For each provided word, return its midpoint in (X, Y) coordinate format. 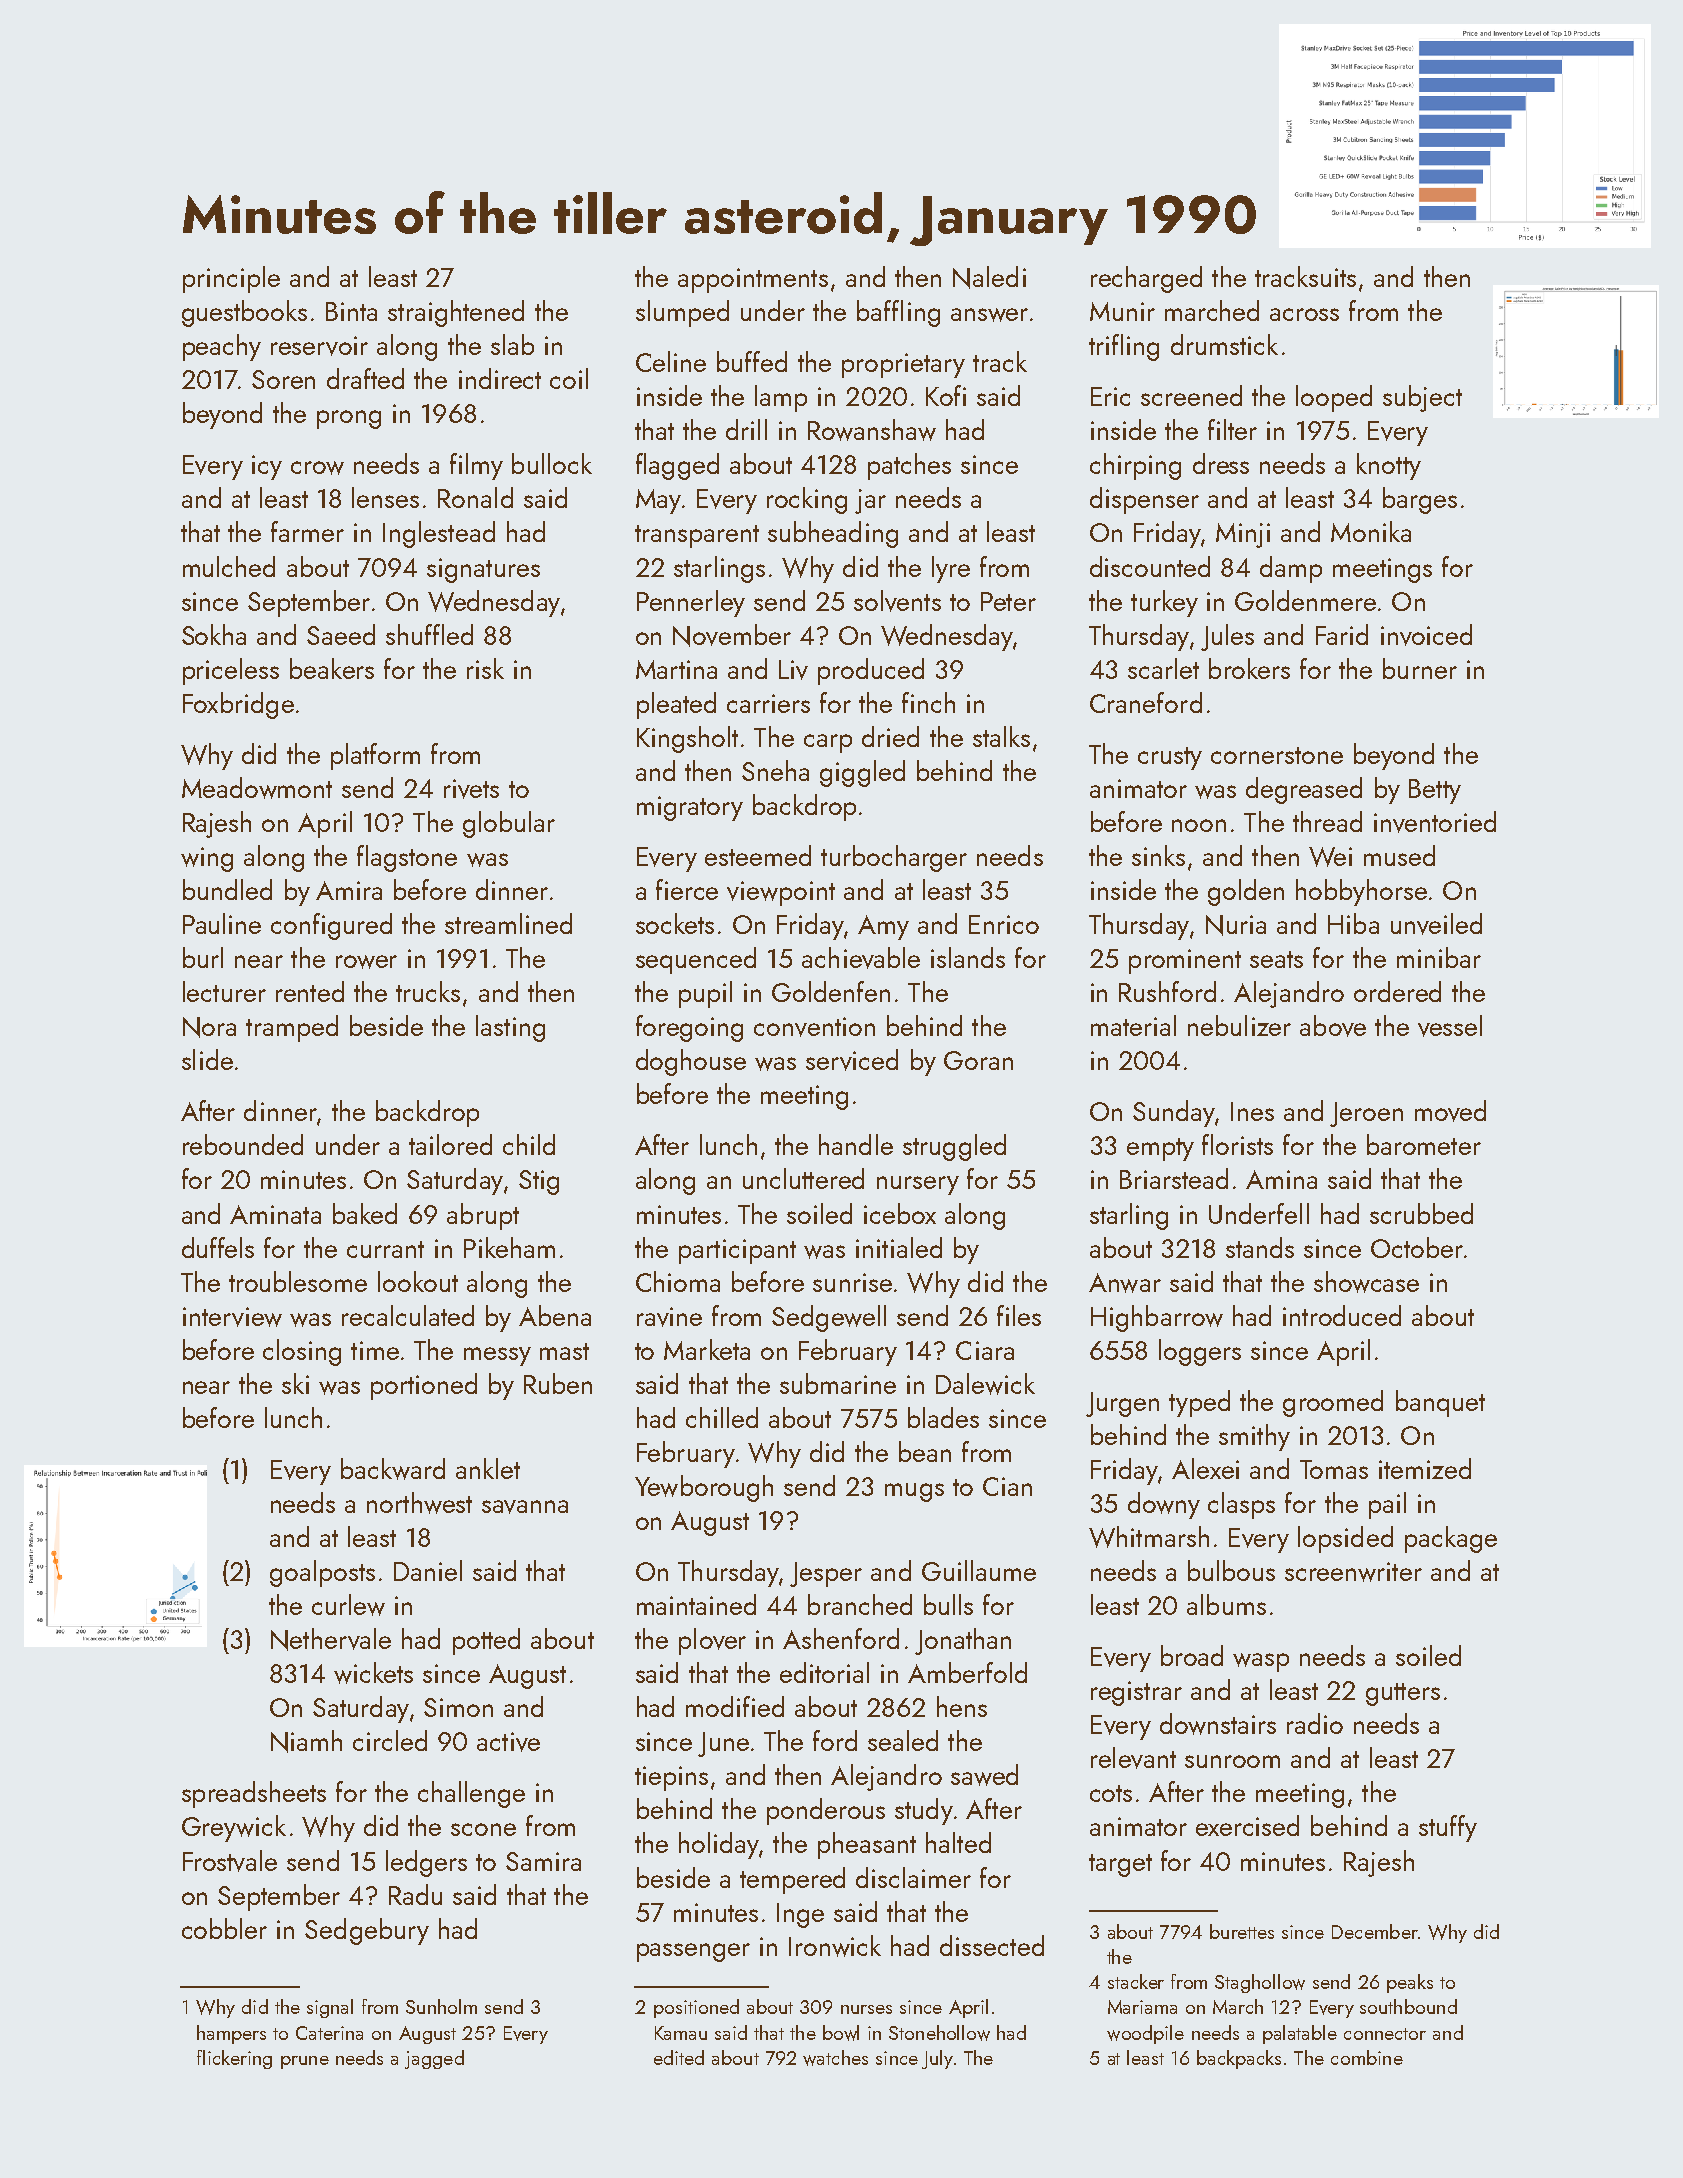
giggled (862, 773)
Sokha (214, 634)
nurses (866, 2009)
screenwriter (1353, 1572)
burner (1420, 668)
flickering (234, 2059)
